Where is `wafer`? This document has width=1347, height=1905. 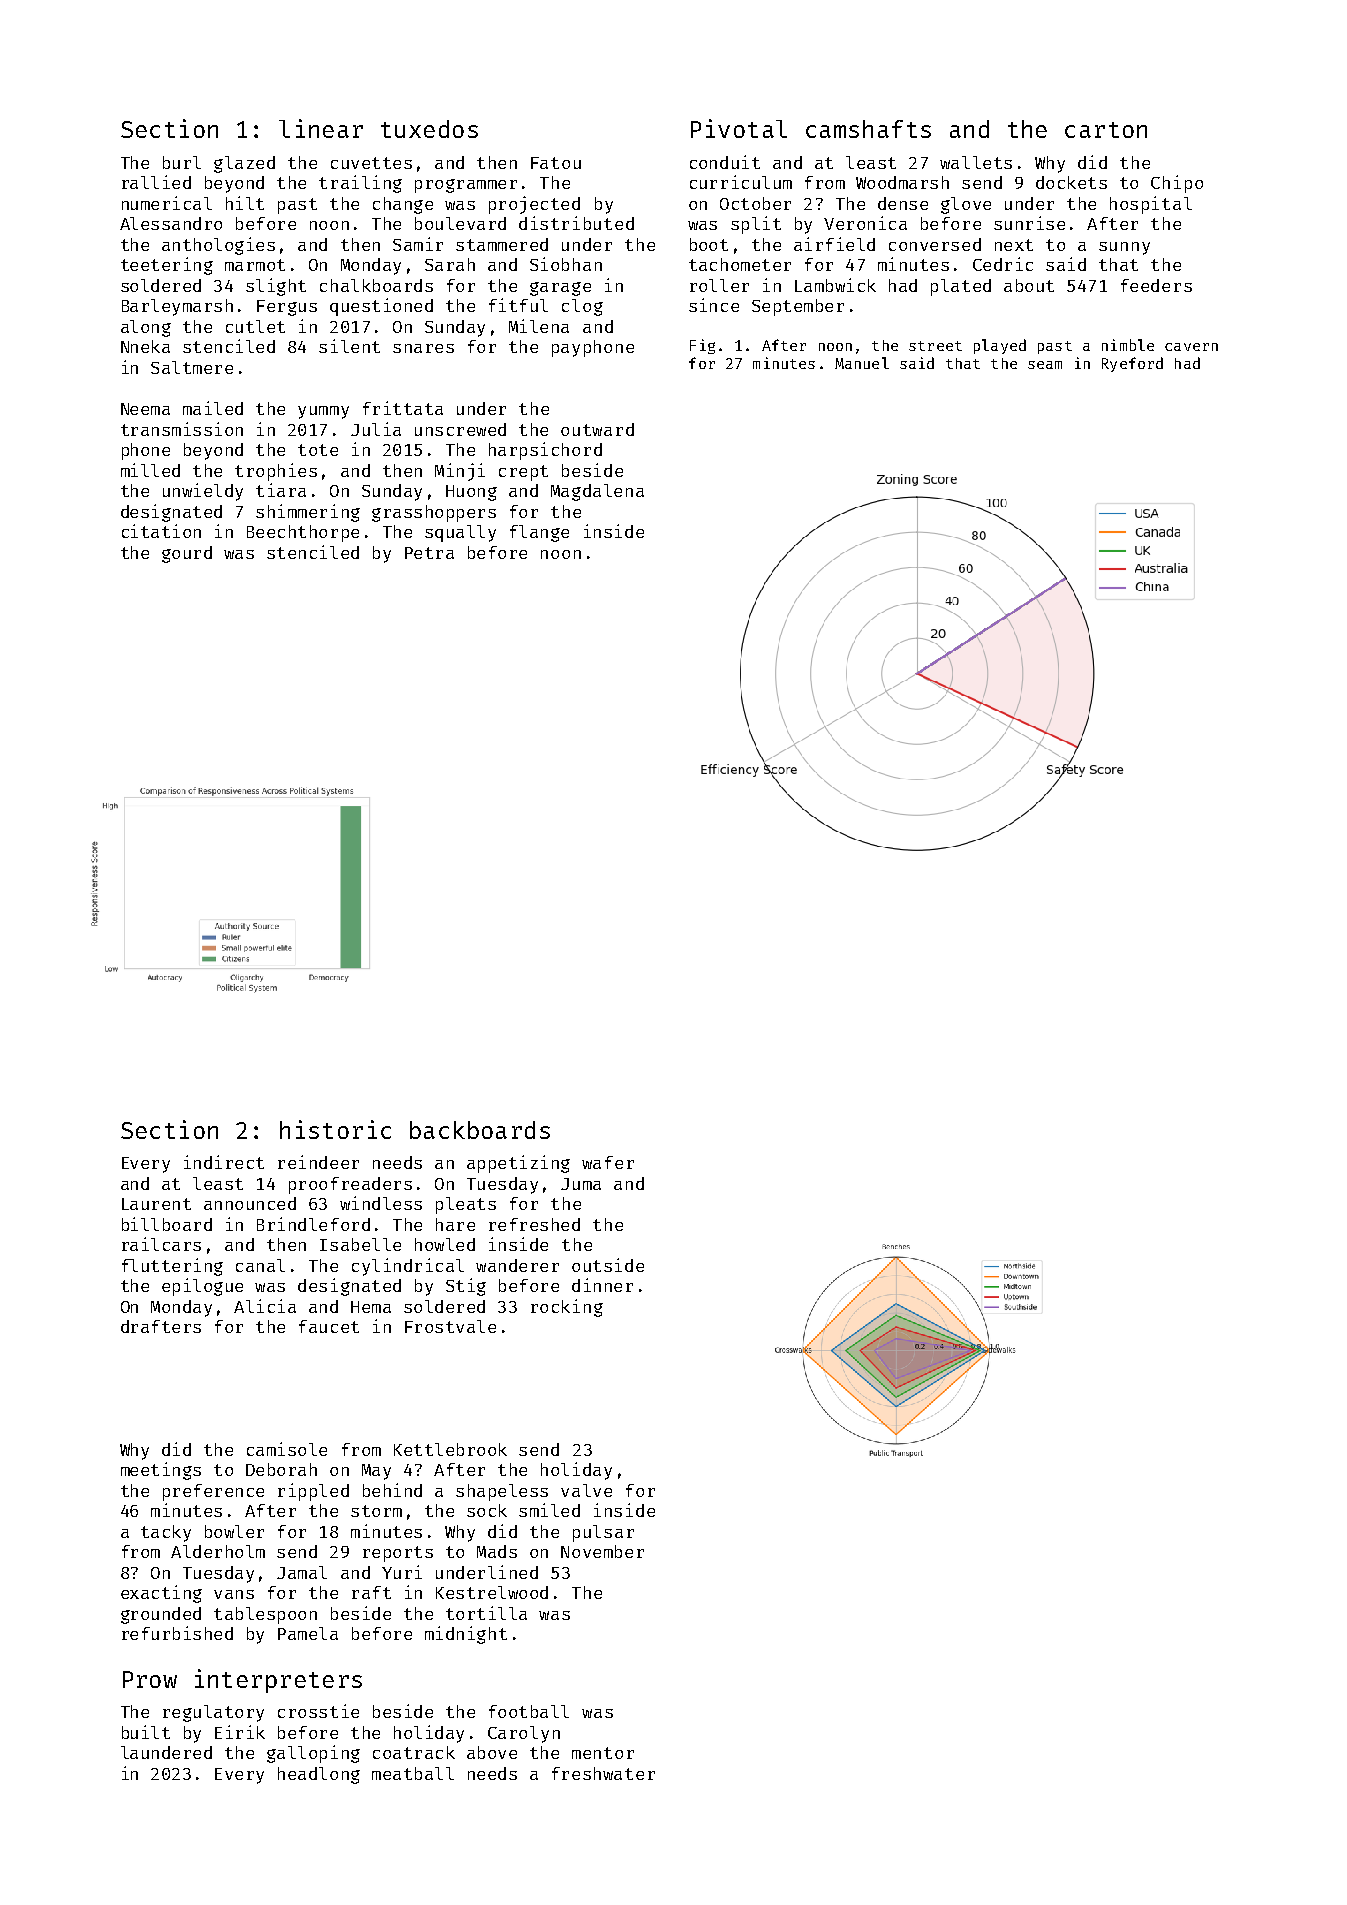
wafer is located at coordinates (608, 1162).
